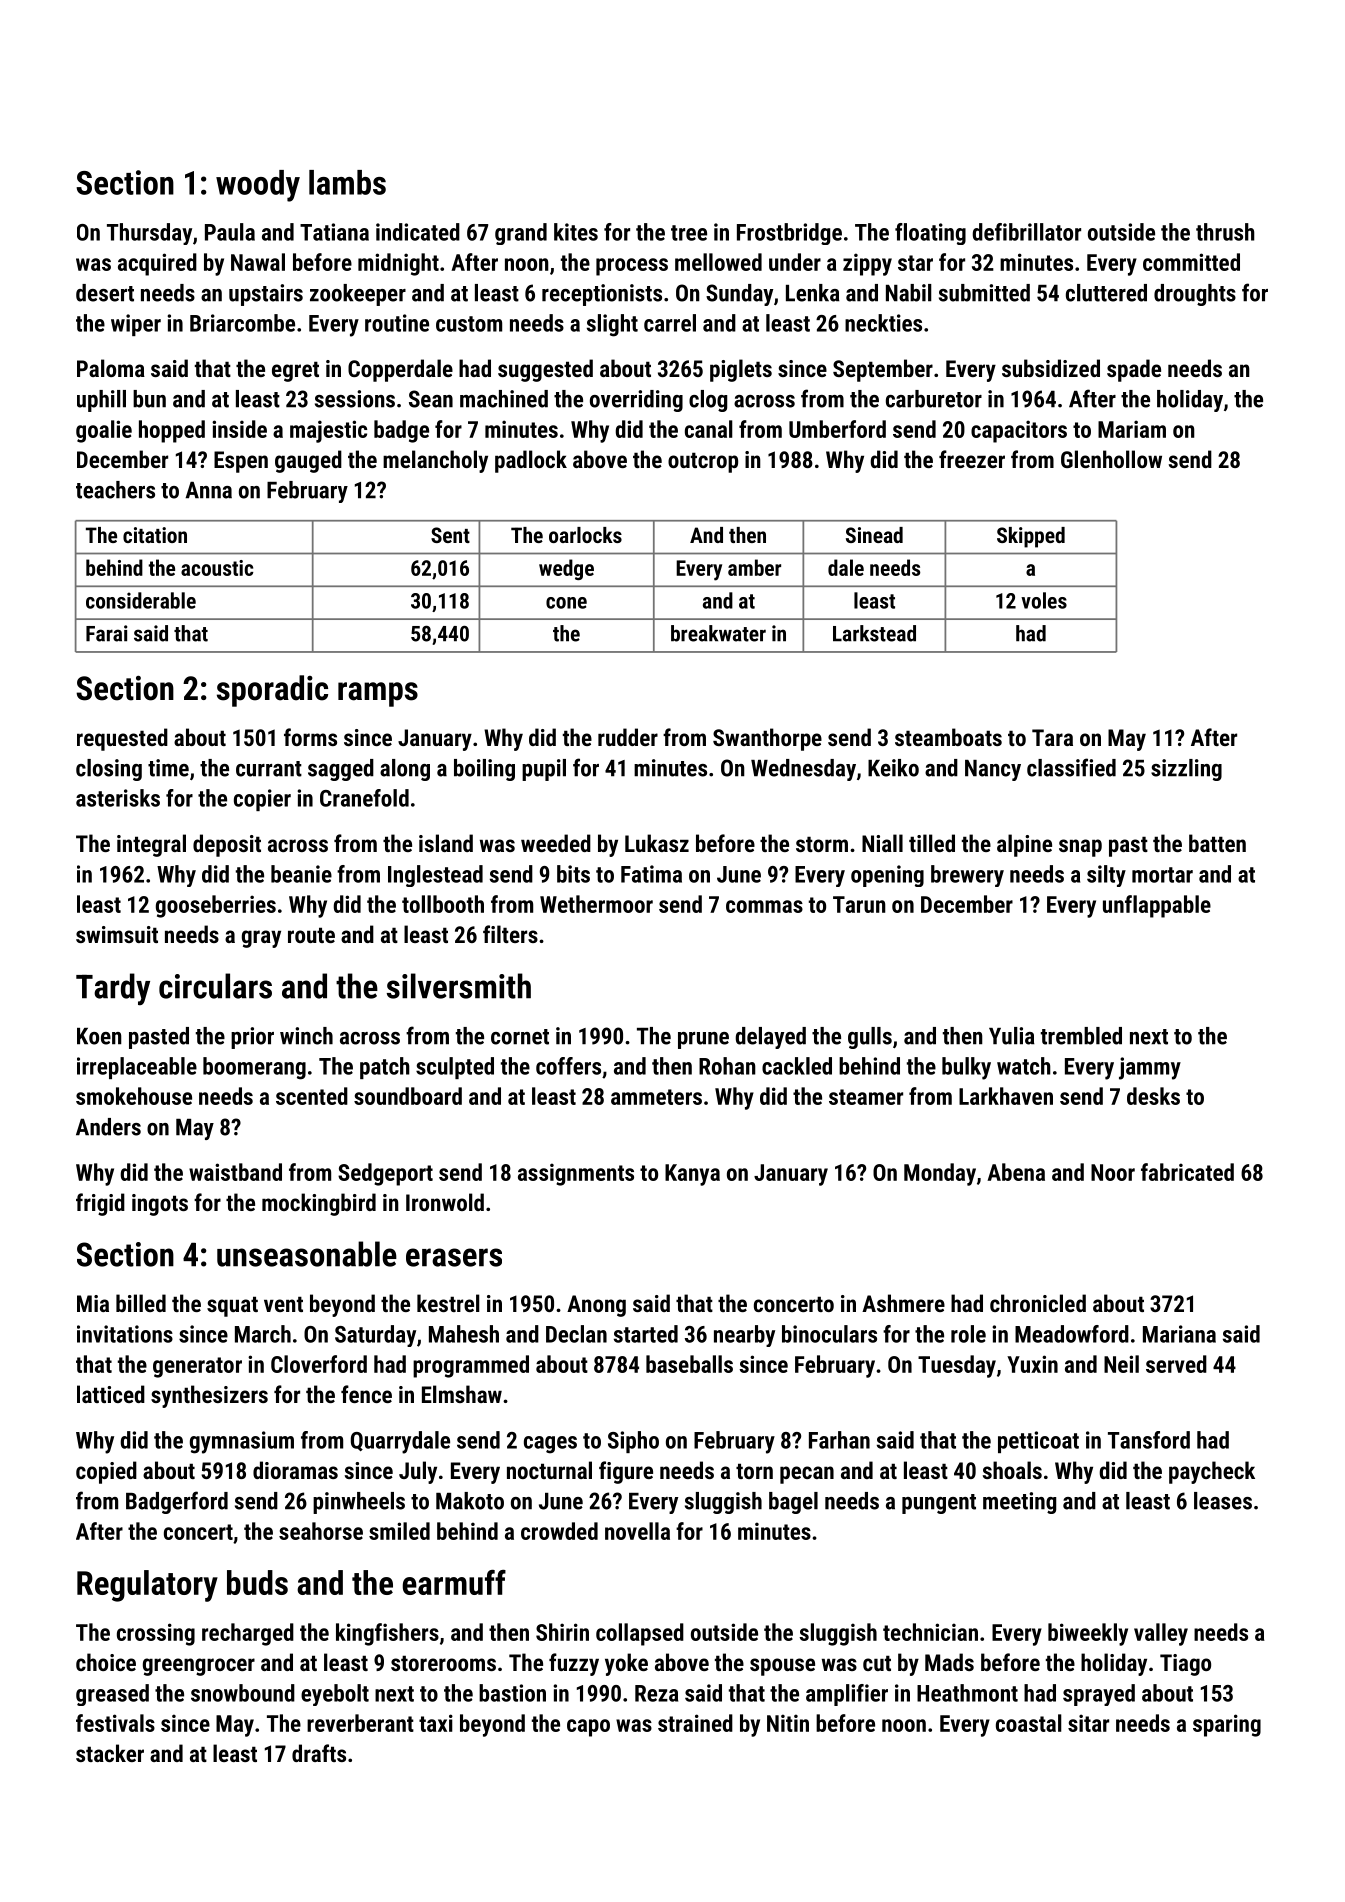  What do you see at coordinates (689, 233) in the page?
I see `tree` at bounding box center [689, 233].
